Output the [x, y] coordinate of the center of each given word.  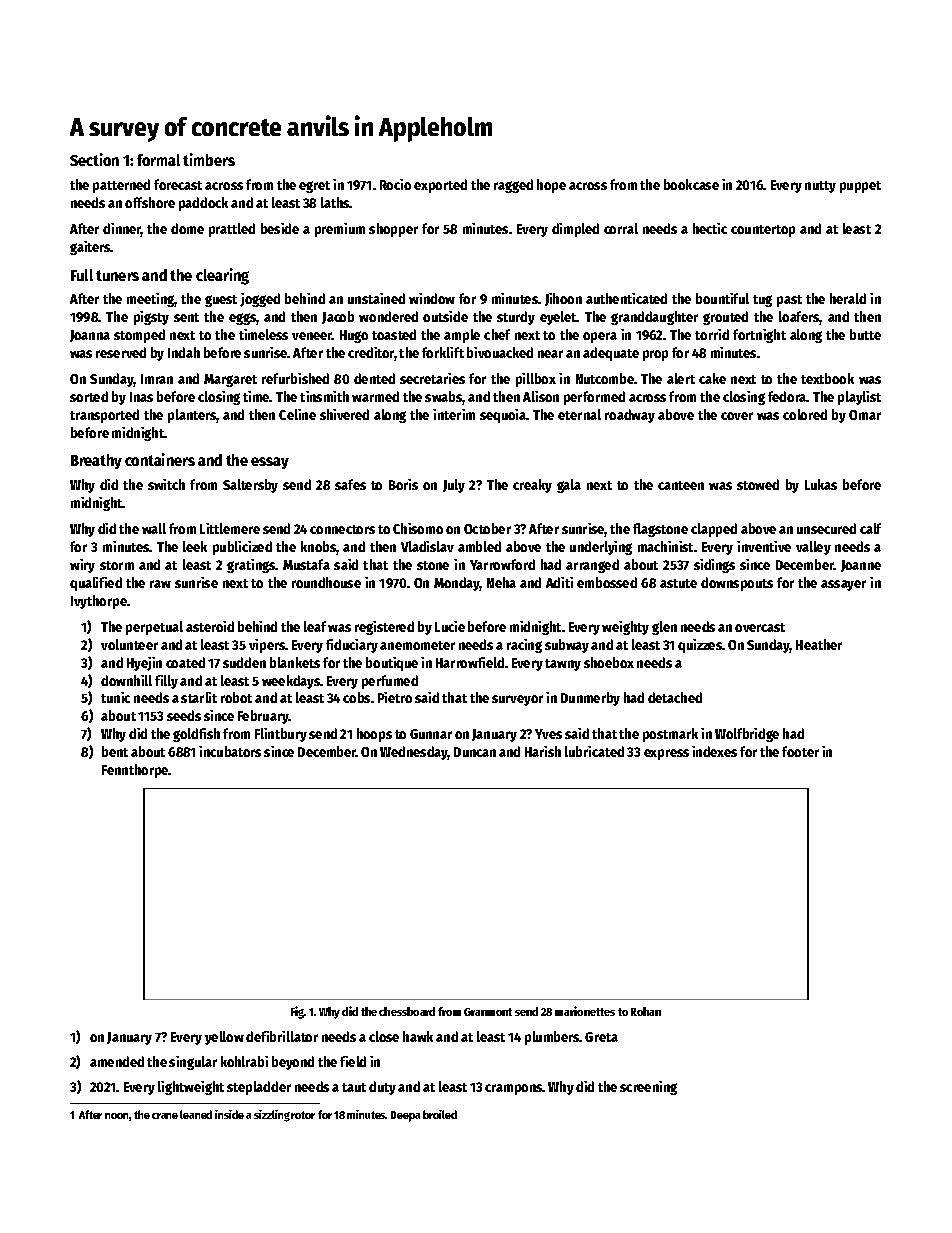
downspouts [737, 584]
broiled [440, 1114]
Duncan [475, 752]
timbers [209, 159]
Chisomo [418, 528]
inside [229, 1114]
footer [800, 751]
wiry [82, 566]
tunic [115, 697]
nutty [820, 187]
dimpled [575, 230]
